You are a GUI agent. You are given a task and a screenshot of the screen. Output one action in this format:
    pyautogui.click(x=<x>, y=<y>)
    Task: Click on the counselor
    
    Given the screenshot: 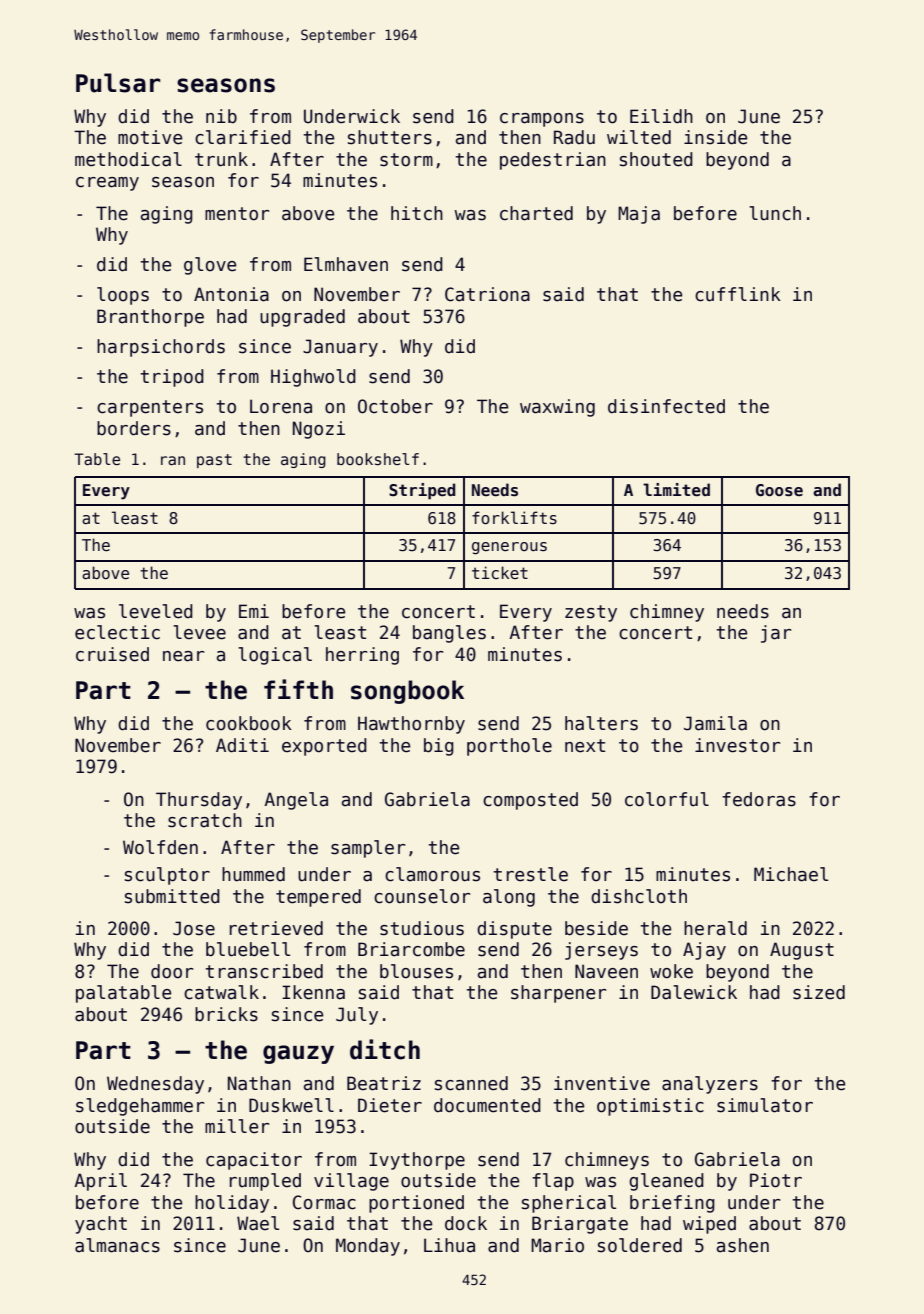 What is the action you would take?
    pyautogui.click(x=422, y=896)
